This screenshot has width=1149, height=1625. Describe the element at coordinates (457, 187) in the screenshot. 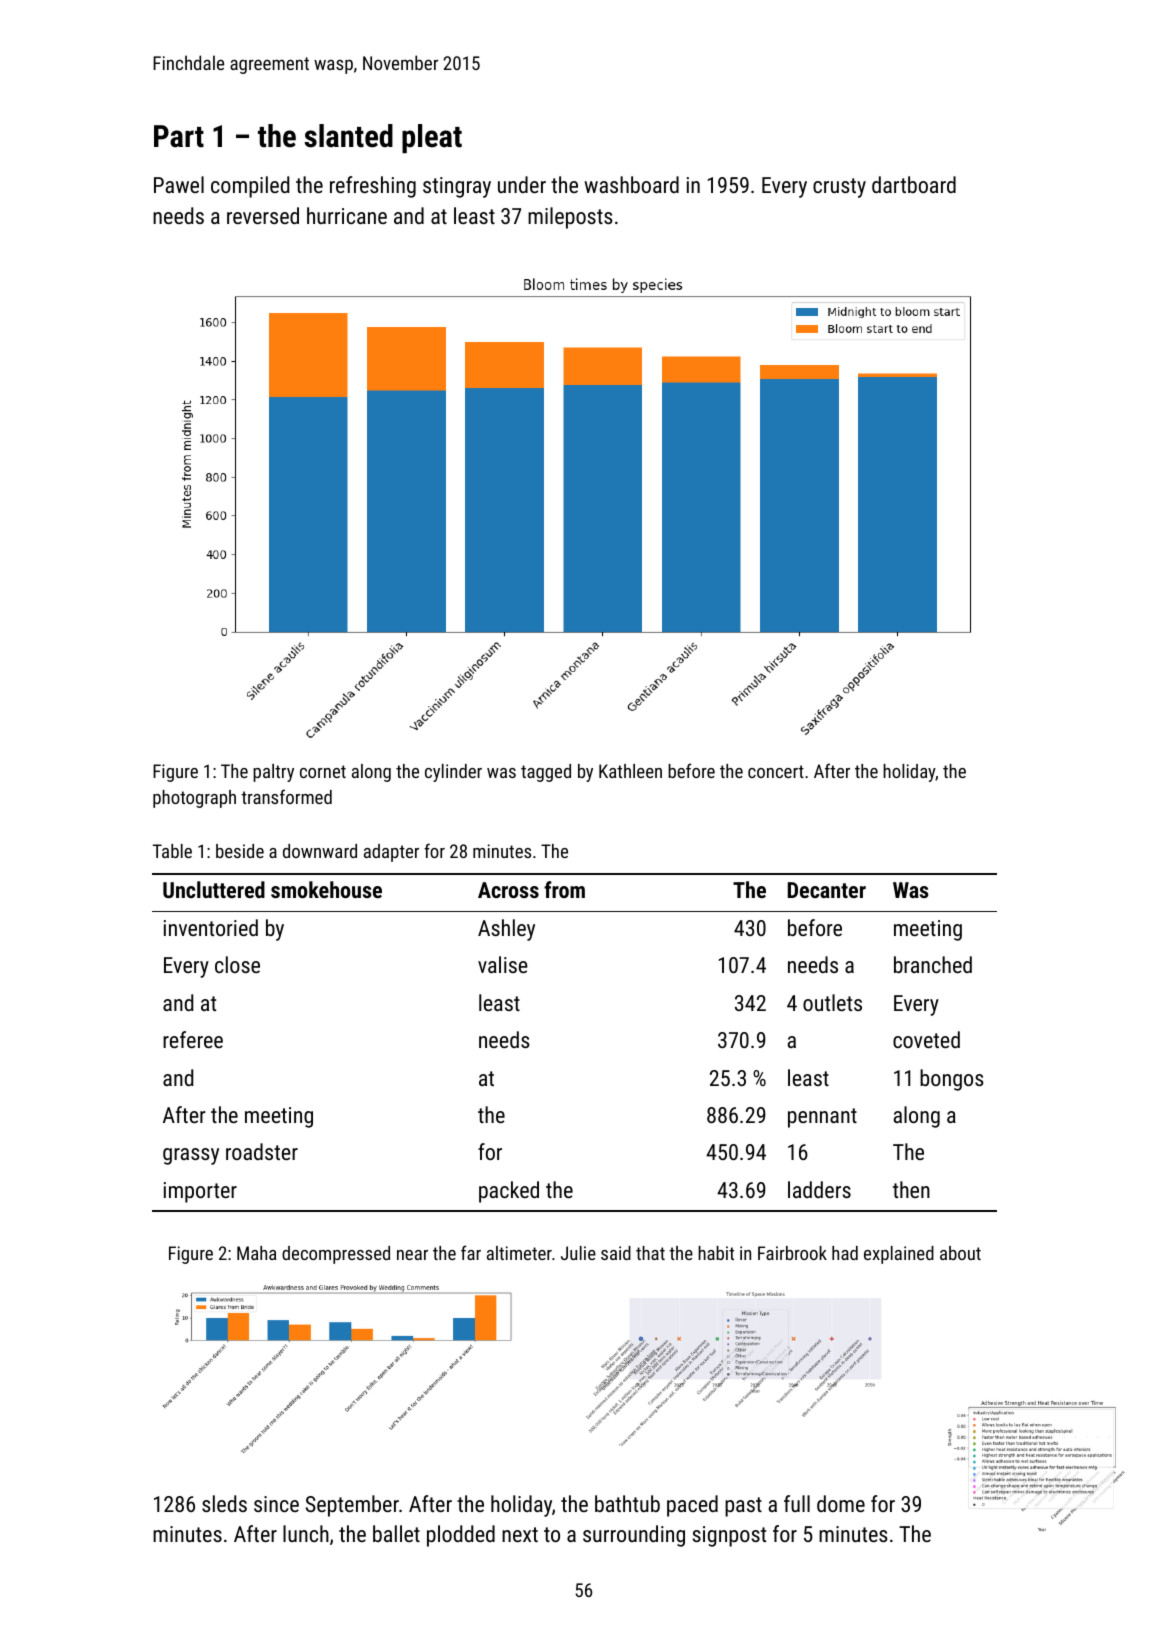

I see `stingray` at that location.
